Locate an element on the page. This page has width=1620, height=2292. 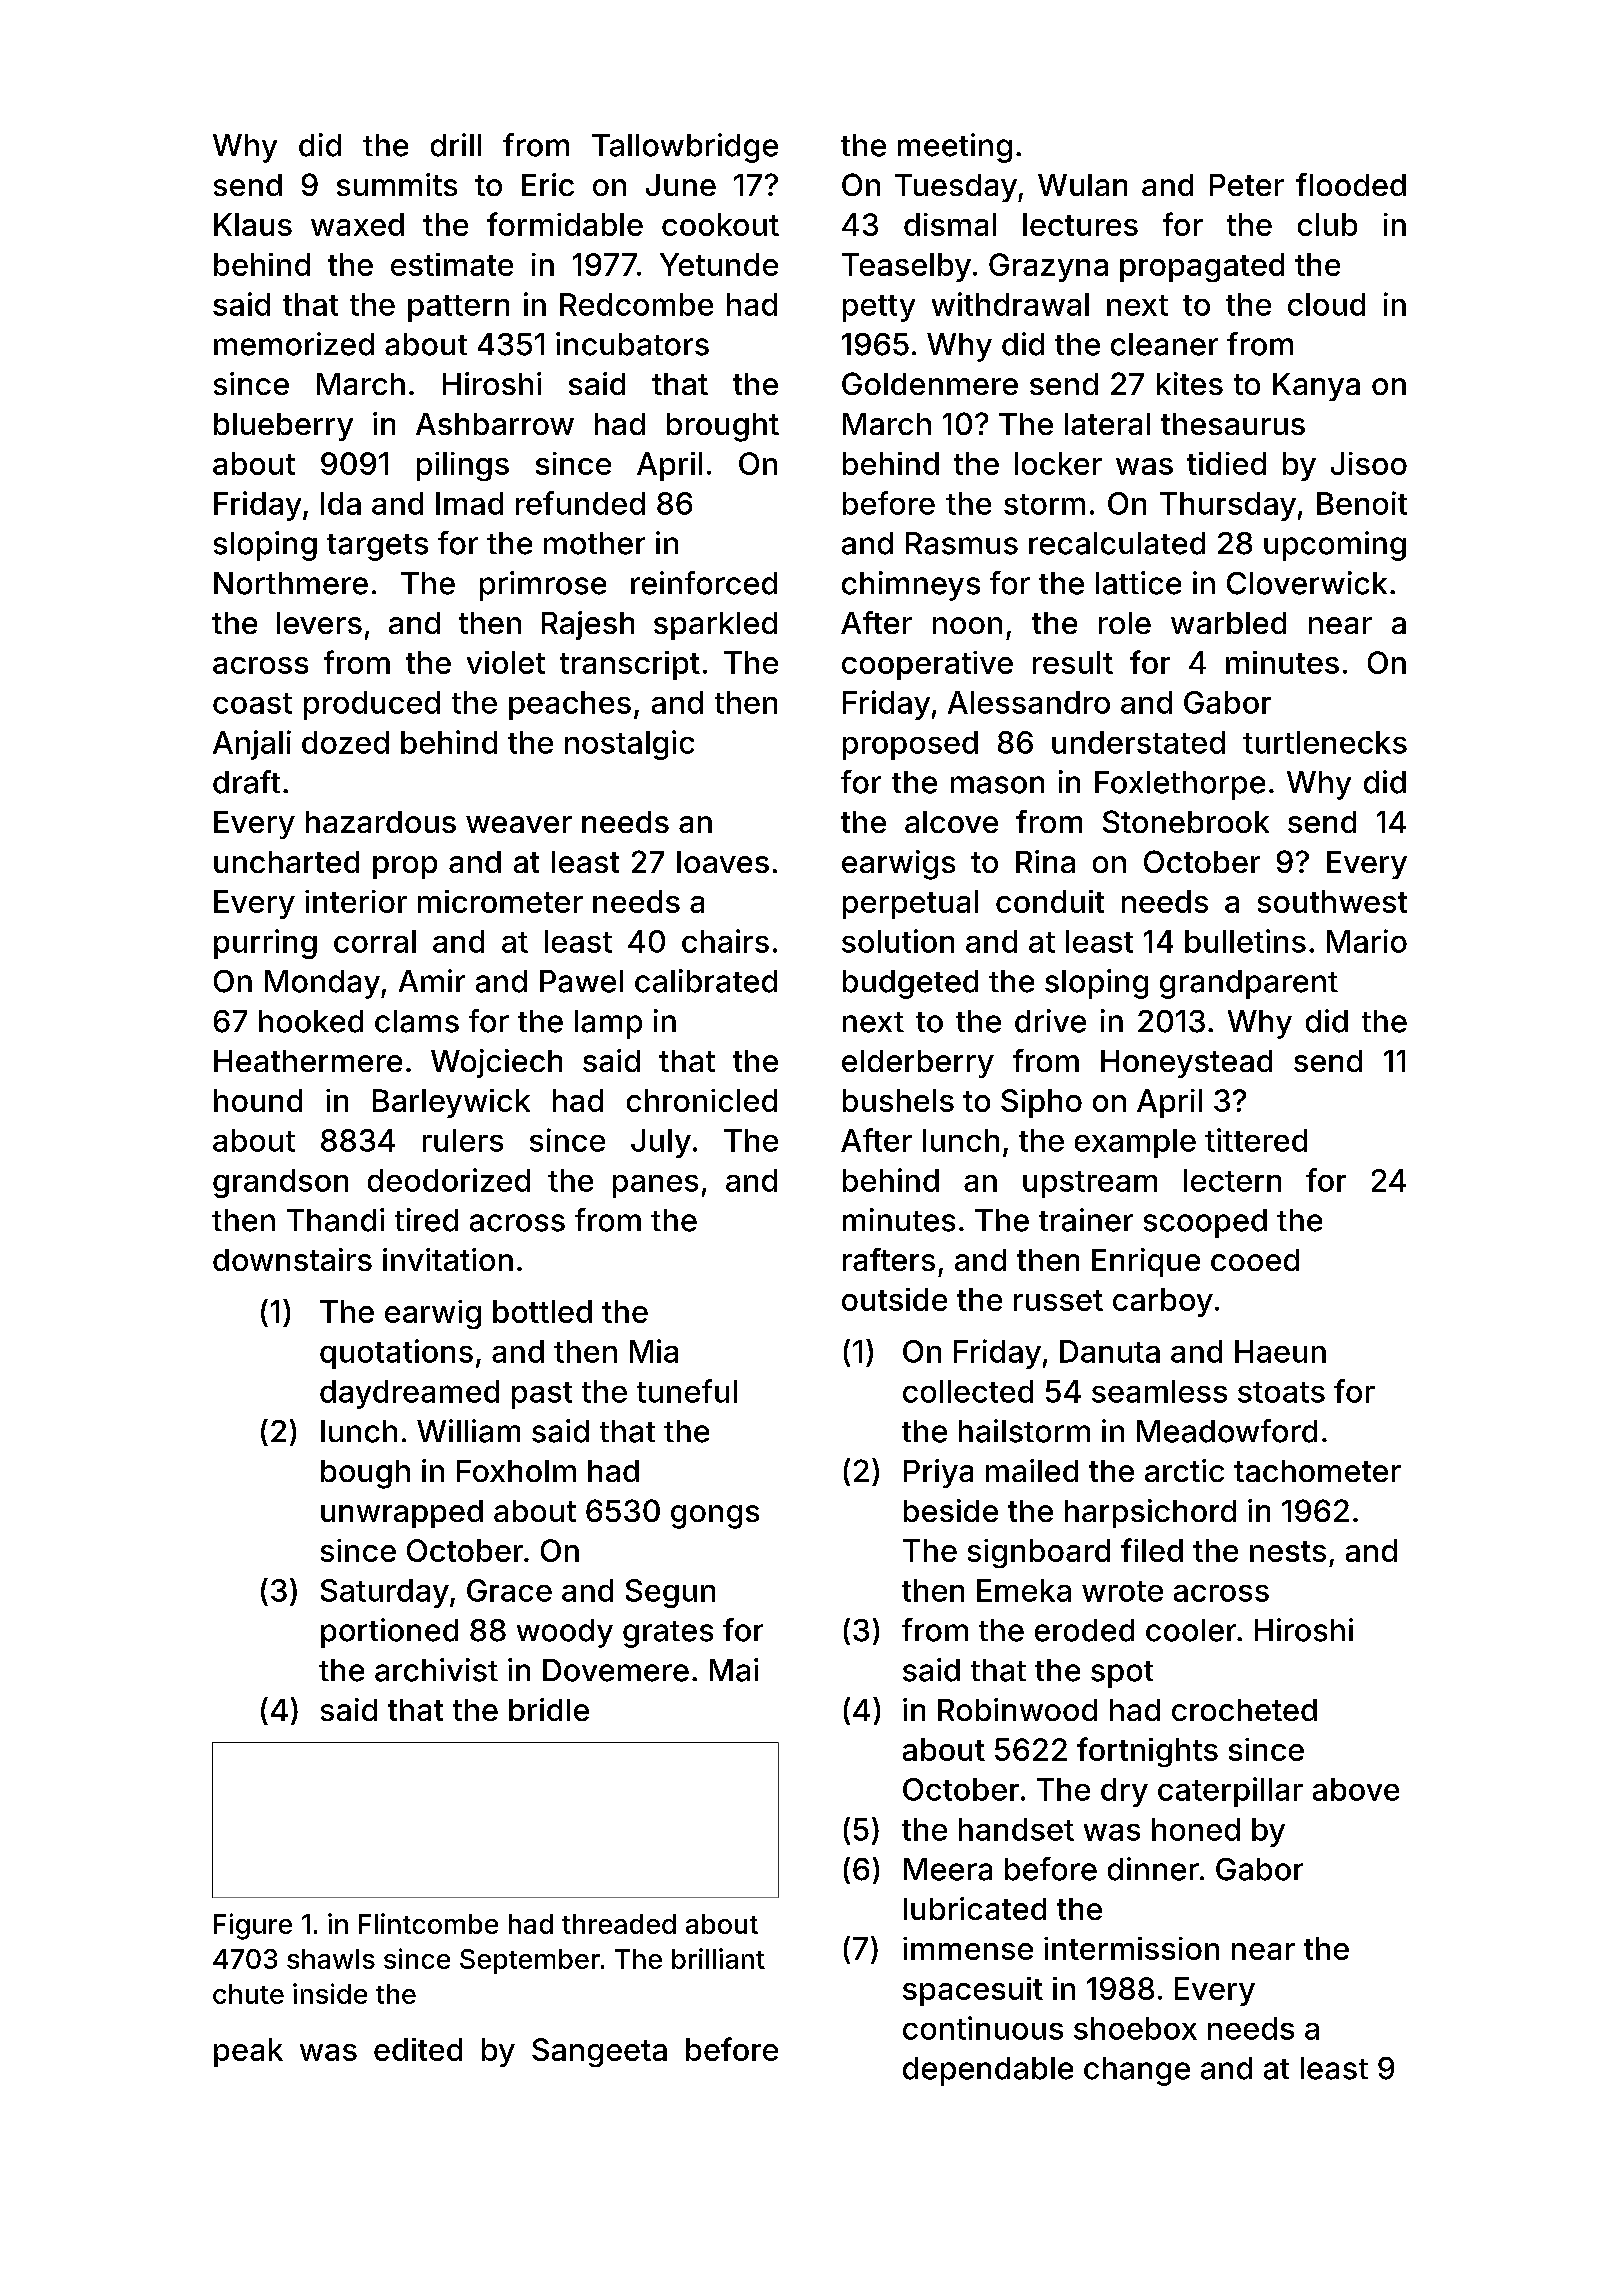
Tallowbridge is located at coordinates (685, 148).
